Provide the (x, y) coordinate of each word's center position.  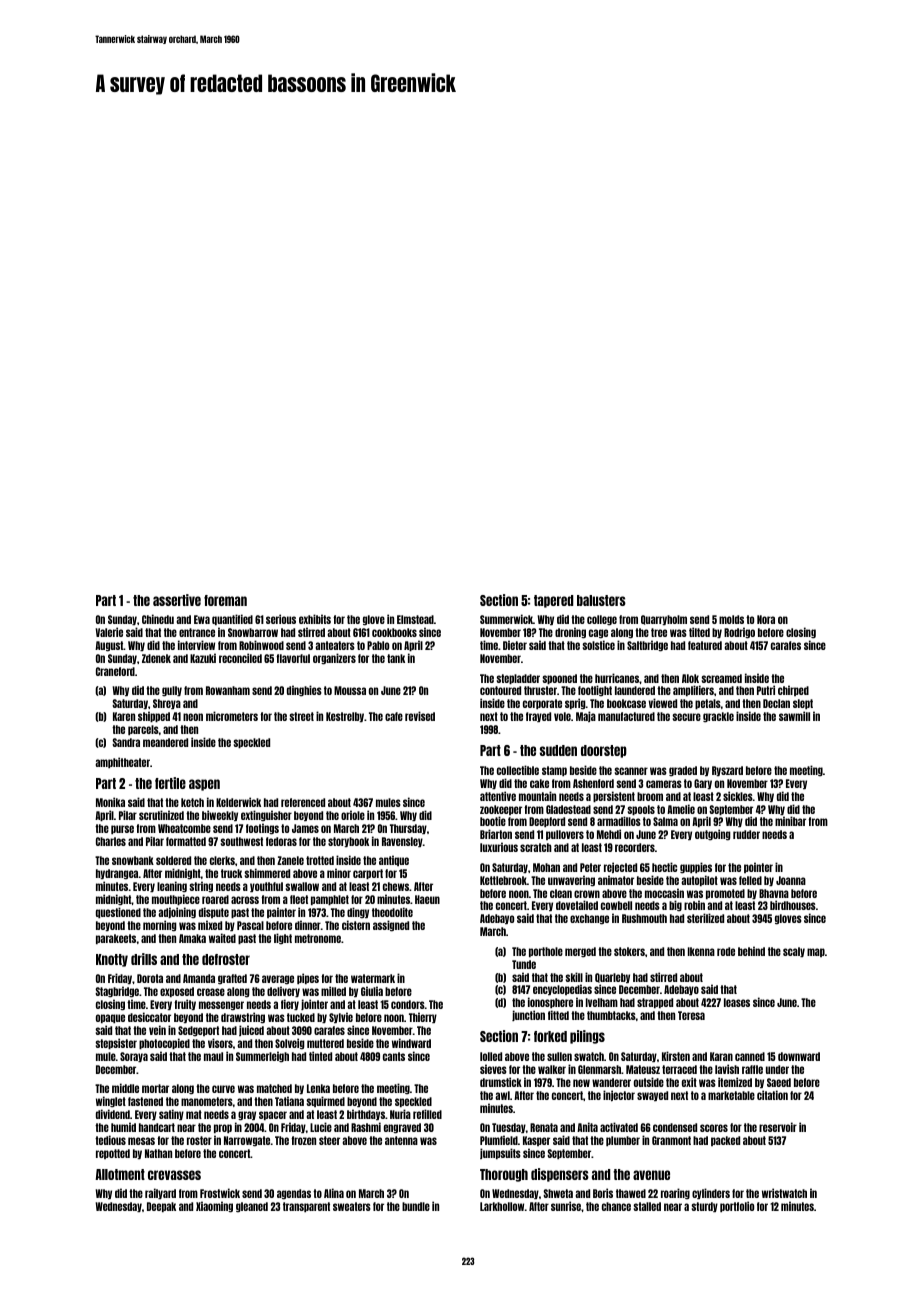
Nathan (158, 1153)
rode (726, 951)
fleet (299, 899)
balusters (601, 600)
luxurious (499, 847)
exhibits (315, 619)
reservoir (778, 1127)
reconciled (240, 658)
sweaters (352, 1206)
